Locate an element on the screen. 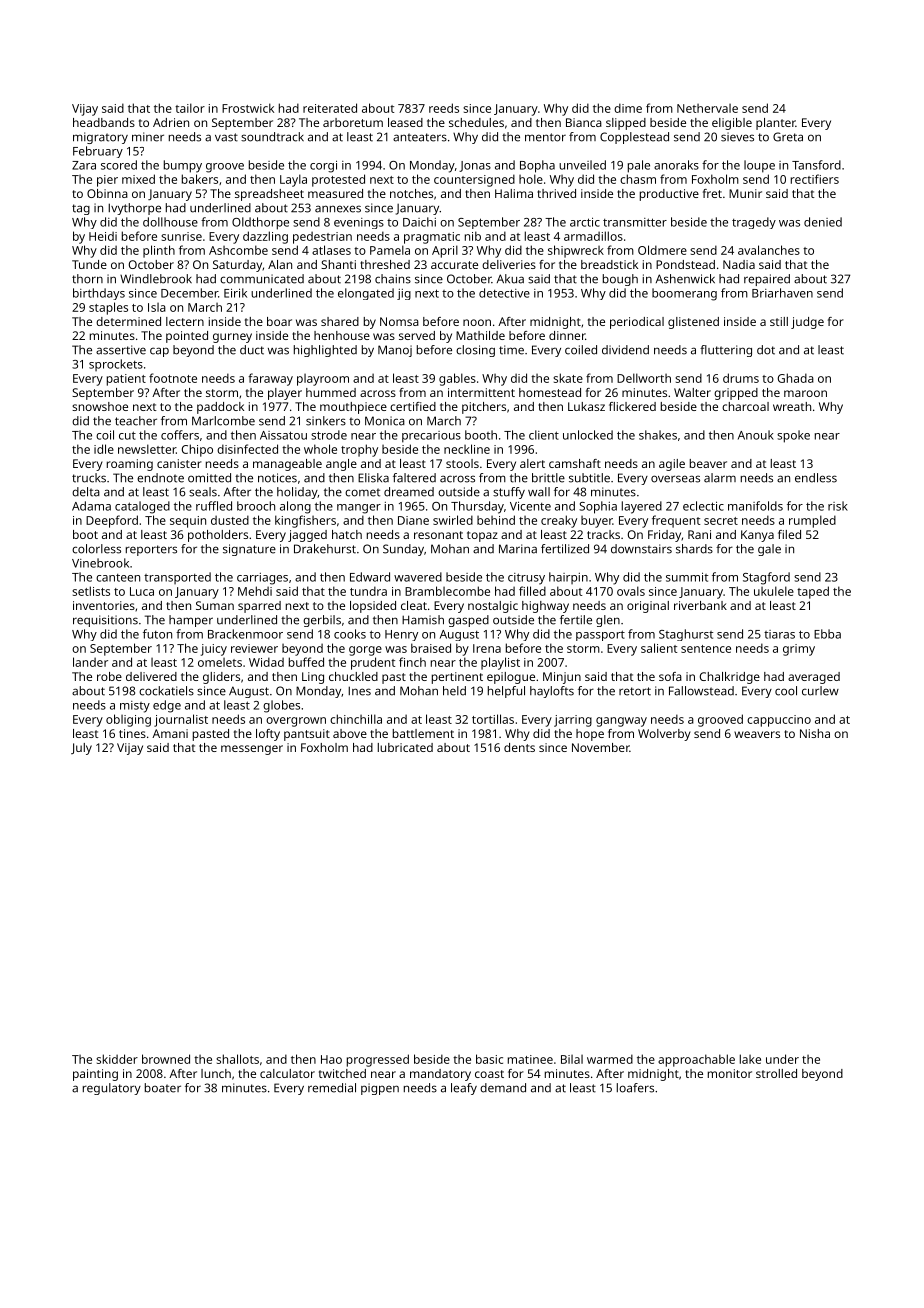 This screenshot has width=924, height=1308. messenger is located at coordinates (252, 750).
